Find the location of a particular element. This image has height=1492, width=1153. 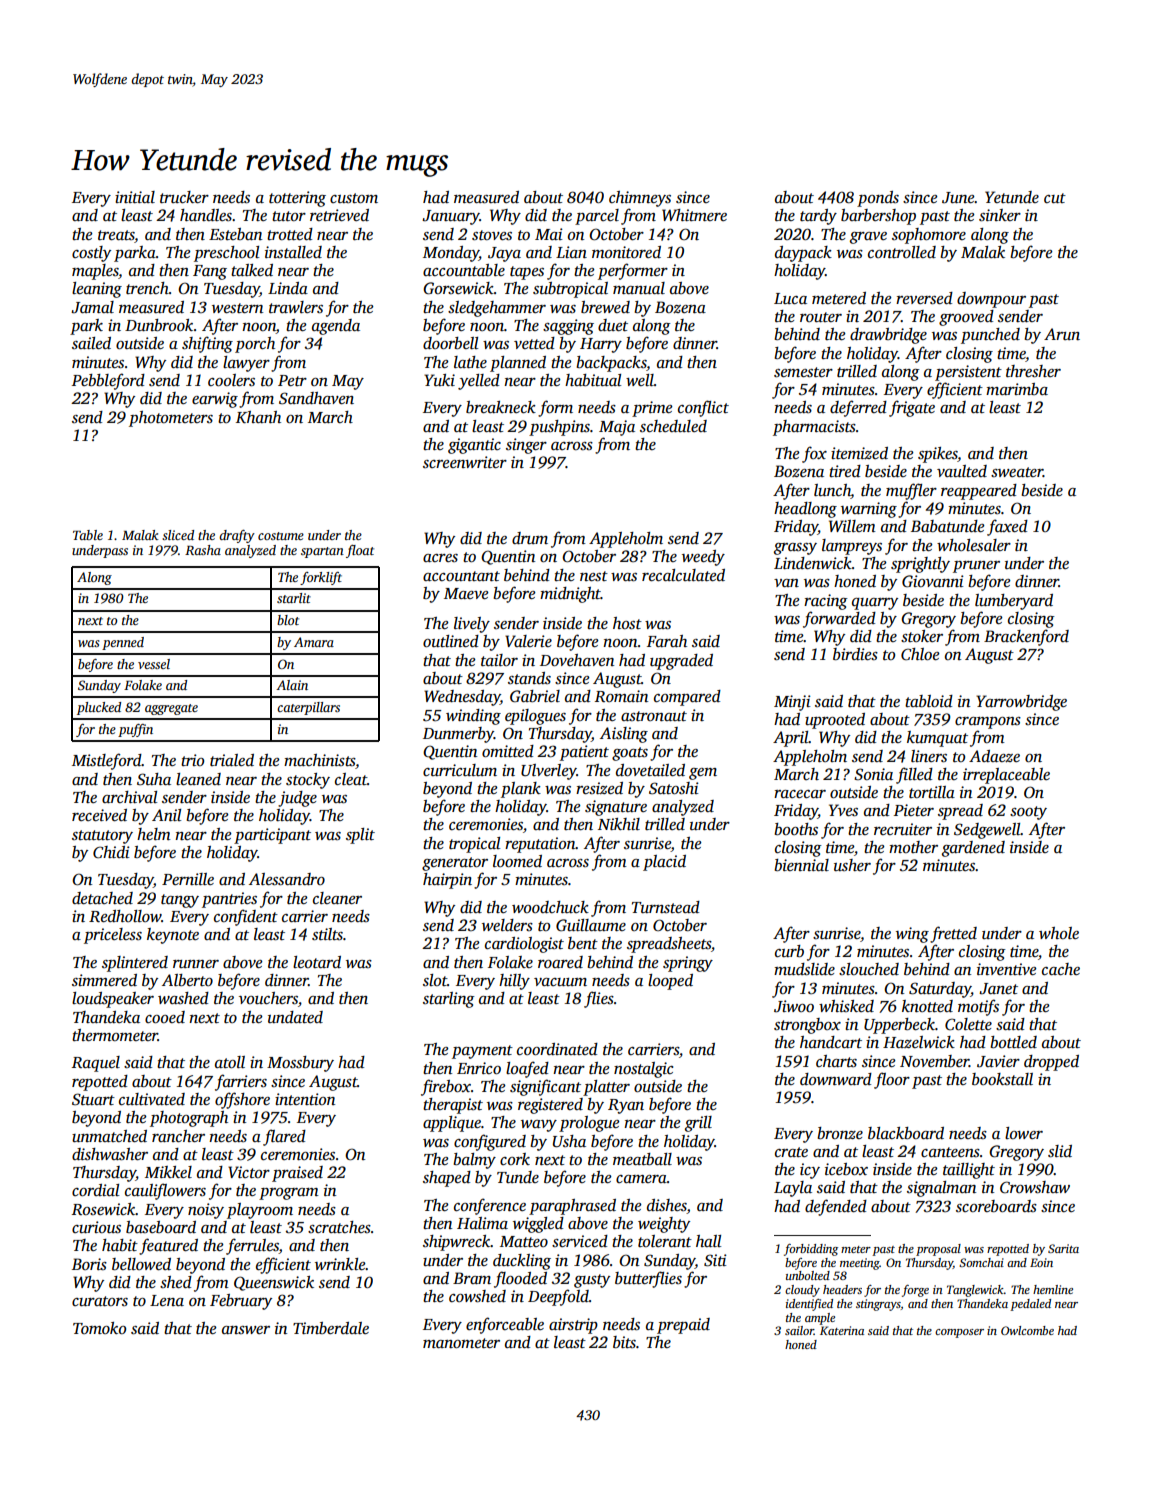

confident is located at coordinates (246, 917).
